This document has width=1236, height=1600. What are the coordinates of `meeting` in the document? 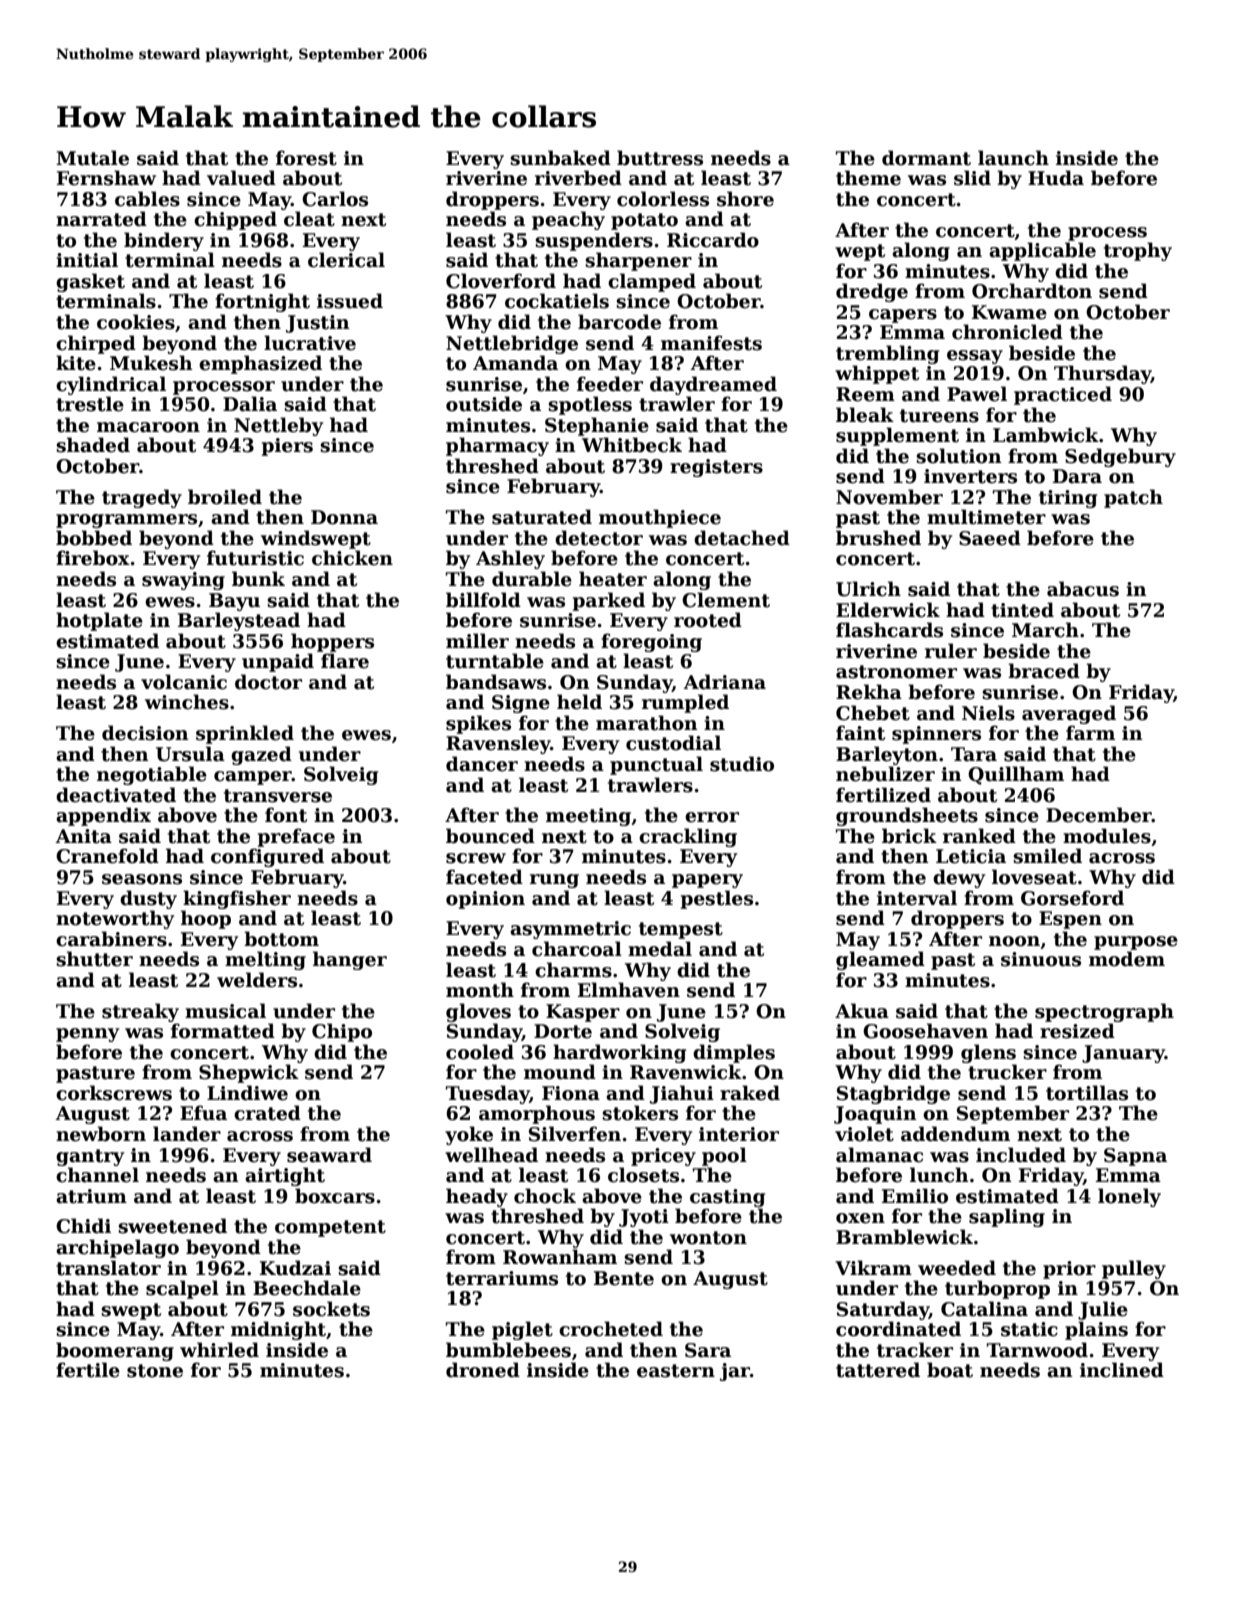 It's located at (588, 817).
